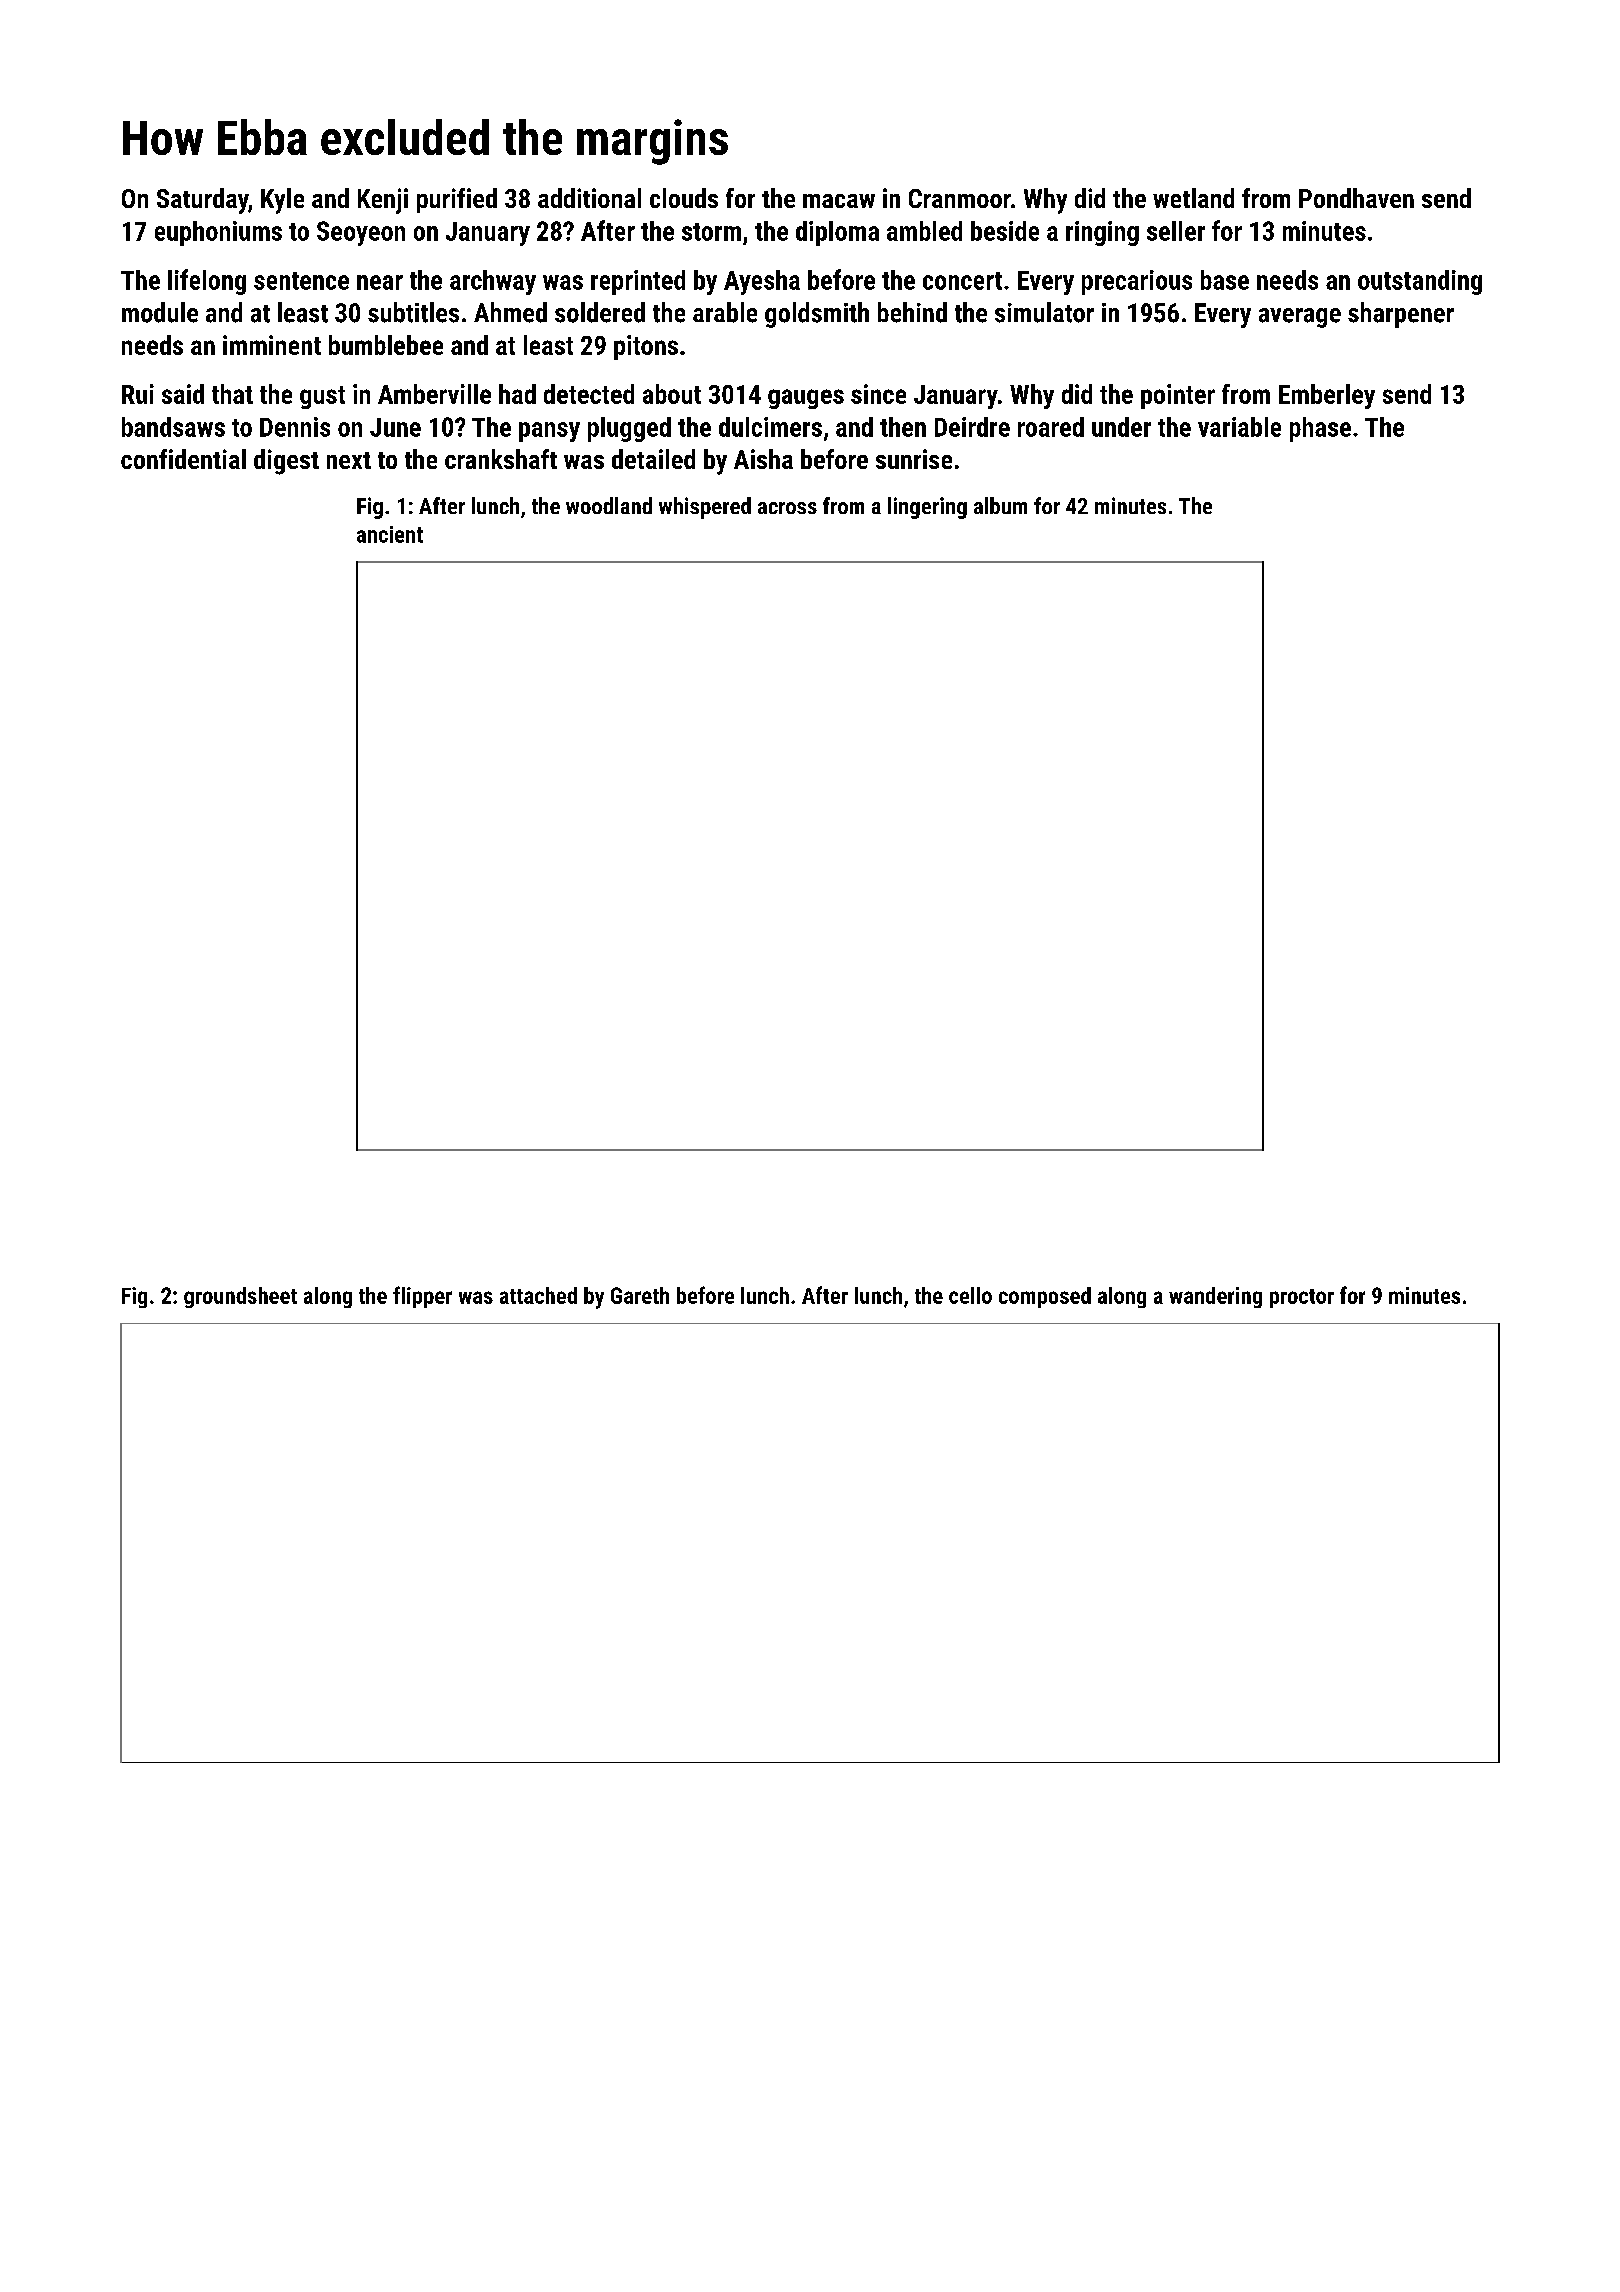 This document has width=1620, height=2292. Describe the element at coordinates (927, 508) in the document. I see `lingering` at that location.
